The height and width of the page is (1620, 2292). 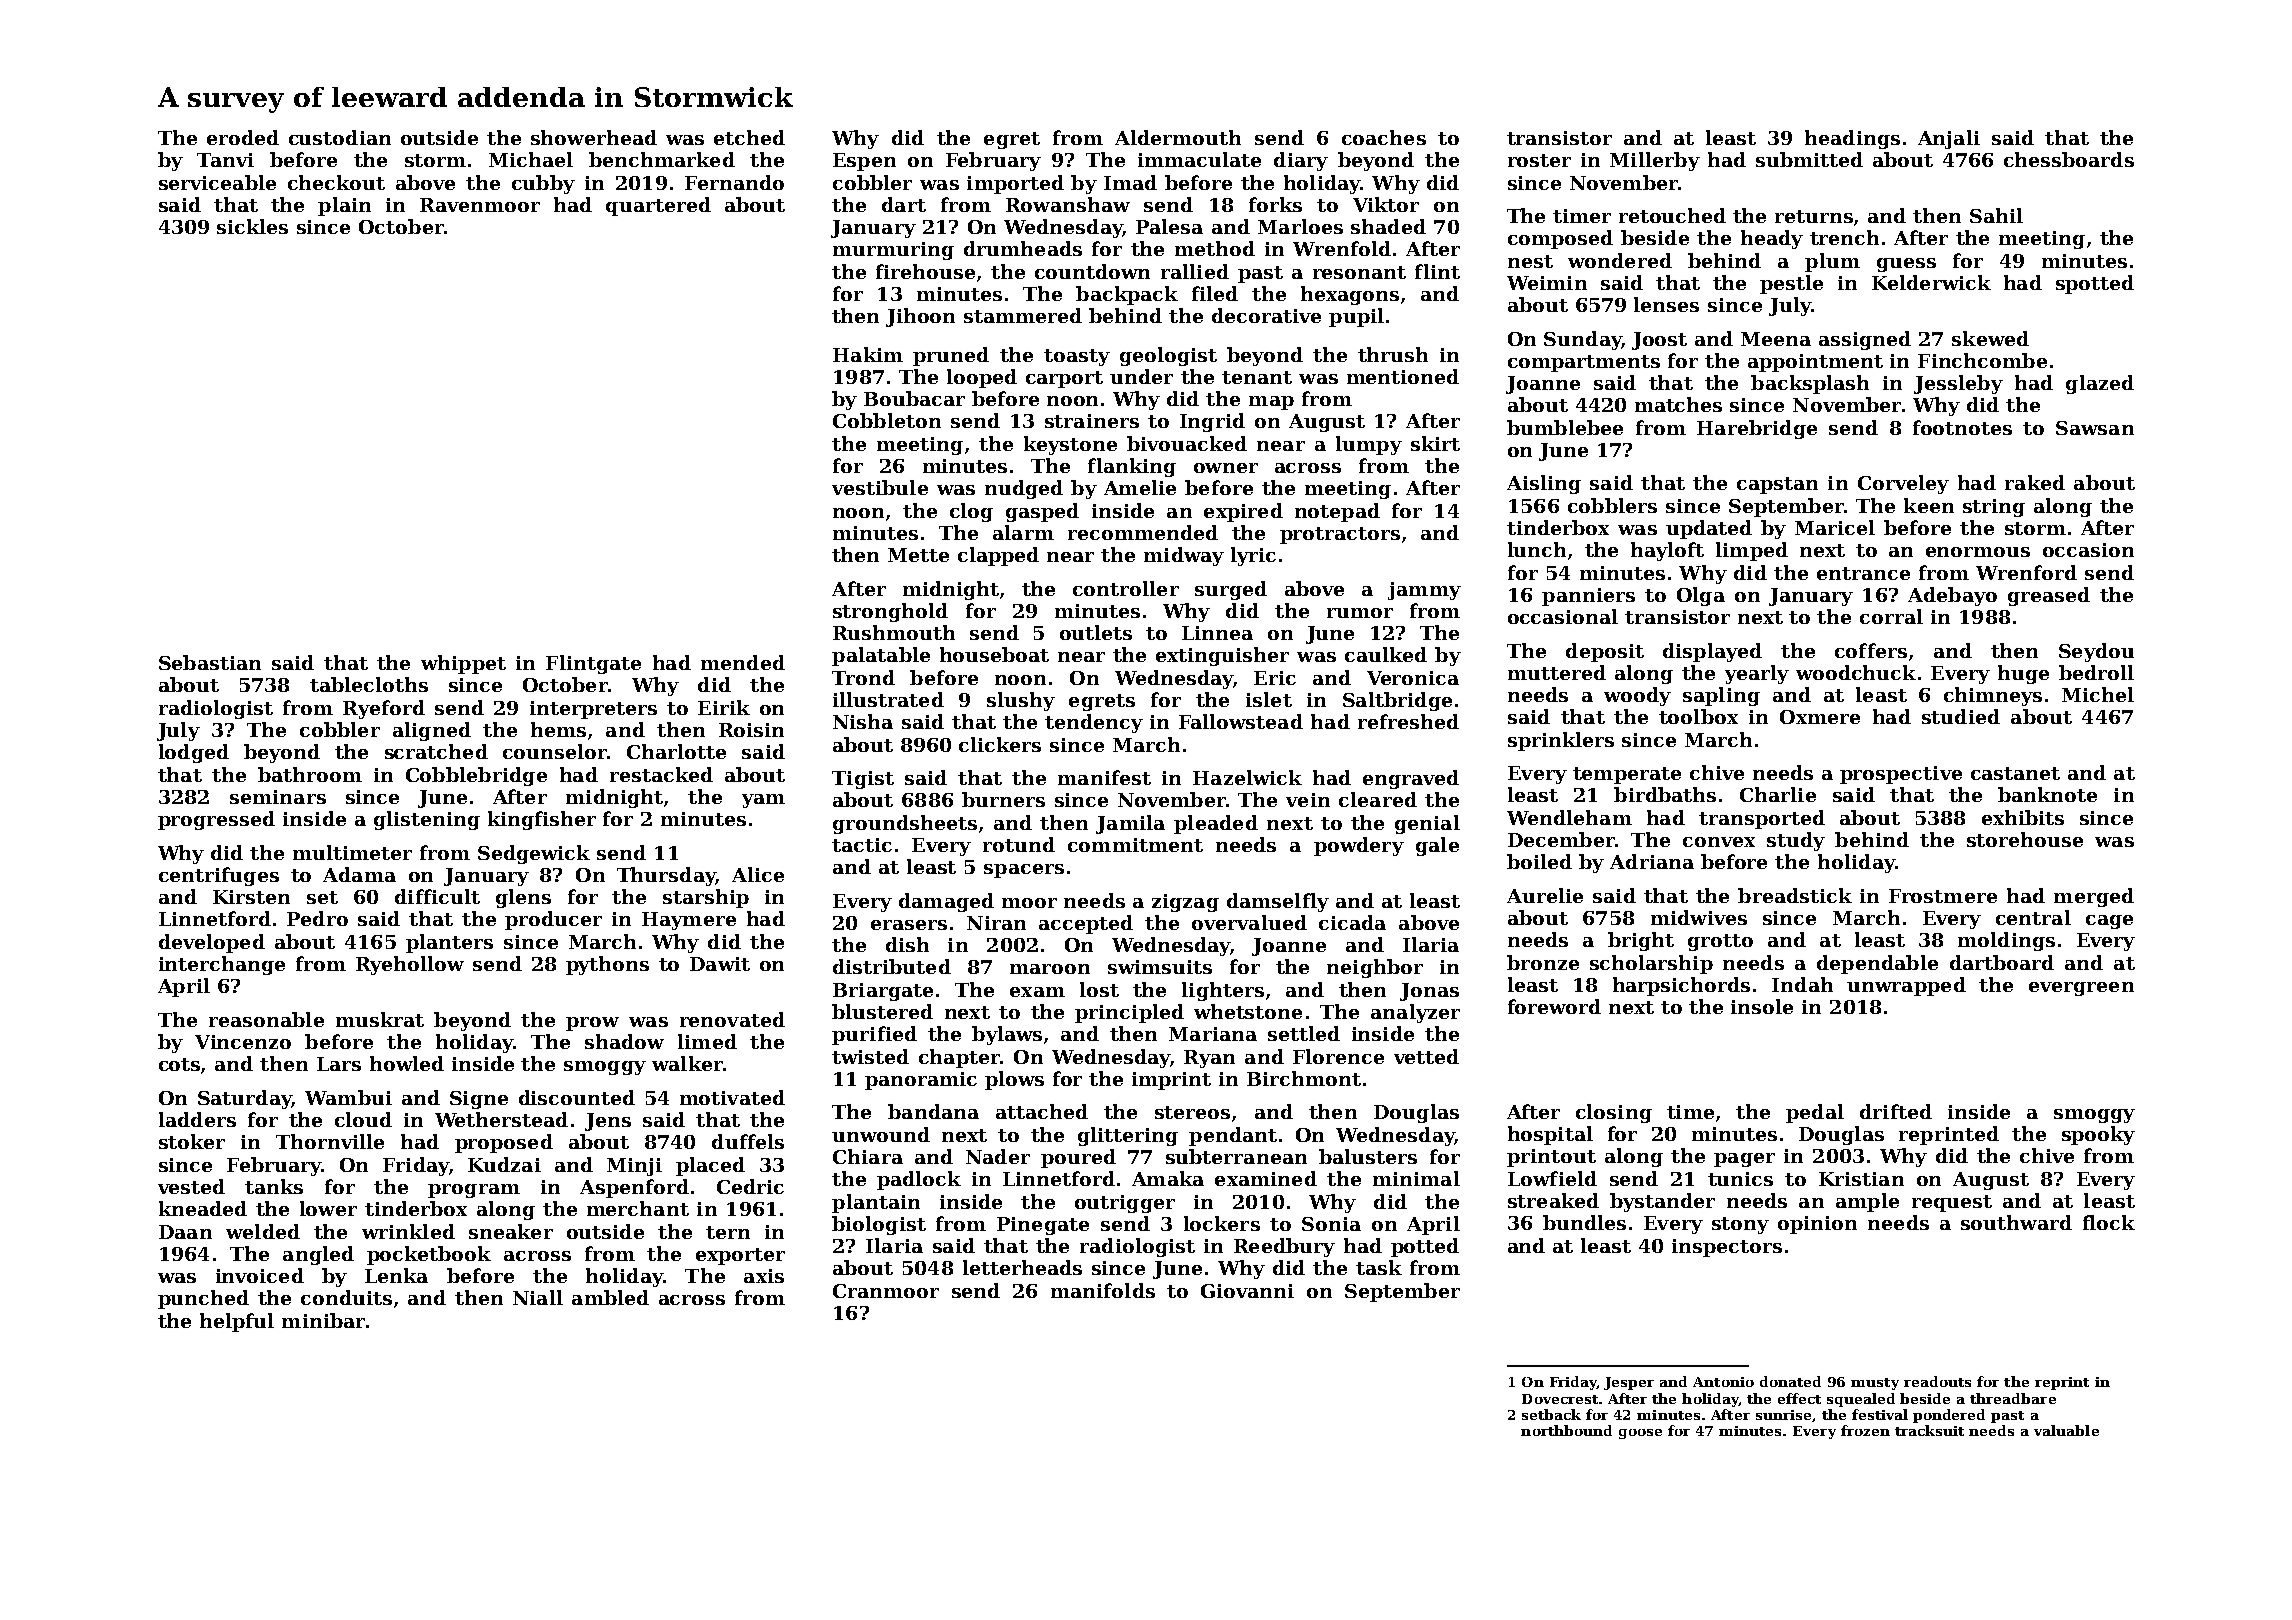 I want to click on manifolds, so click(x=1103, y=1290).
